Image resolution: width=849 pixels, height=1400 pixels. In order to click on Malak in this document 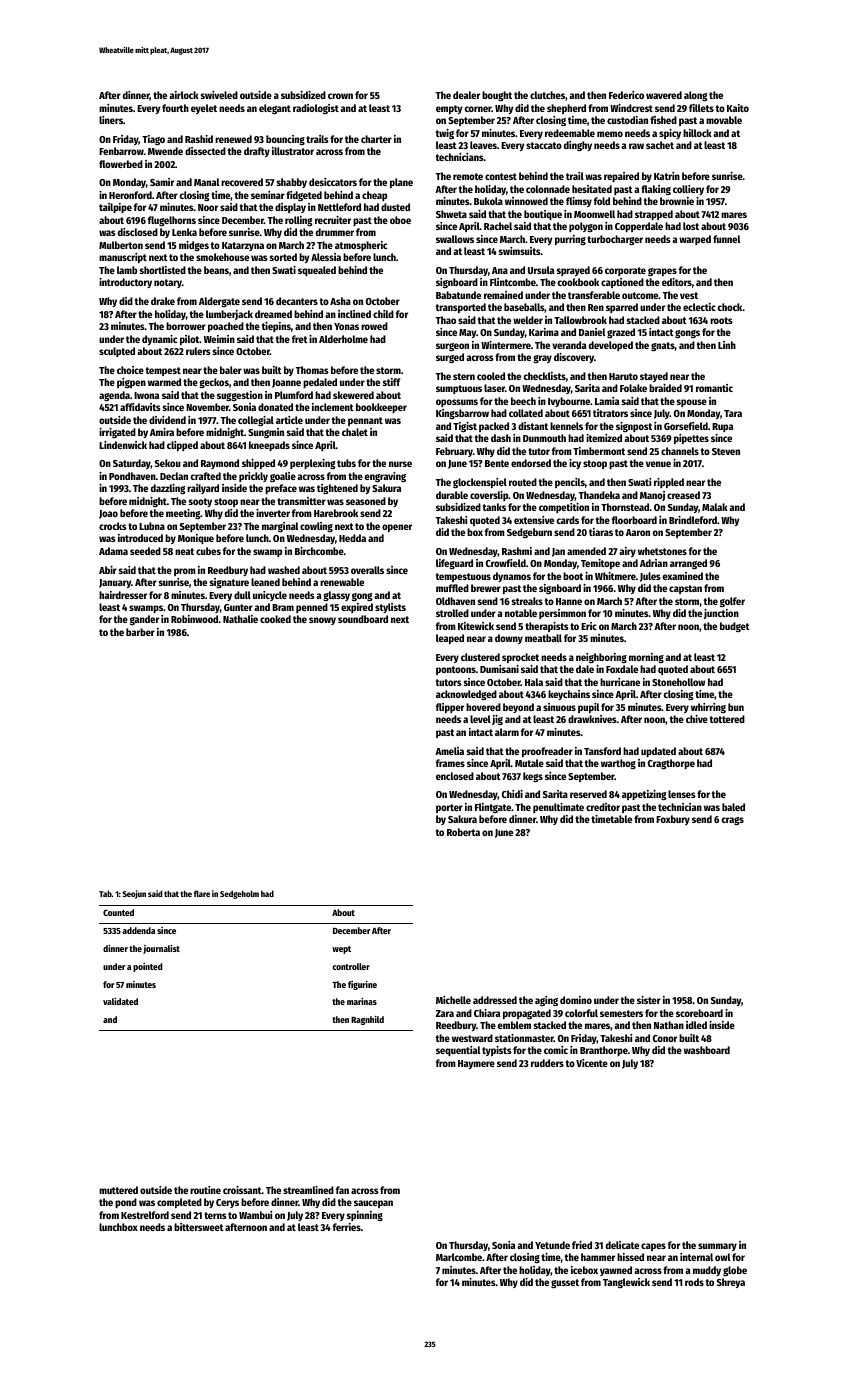, I will do `click(715, 507)`.
